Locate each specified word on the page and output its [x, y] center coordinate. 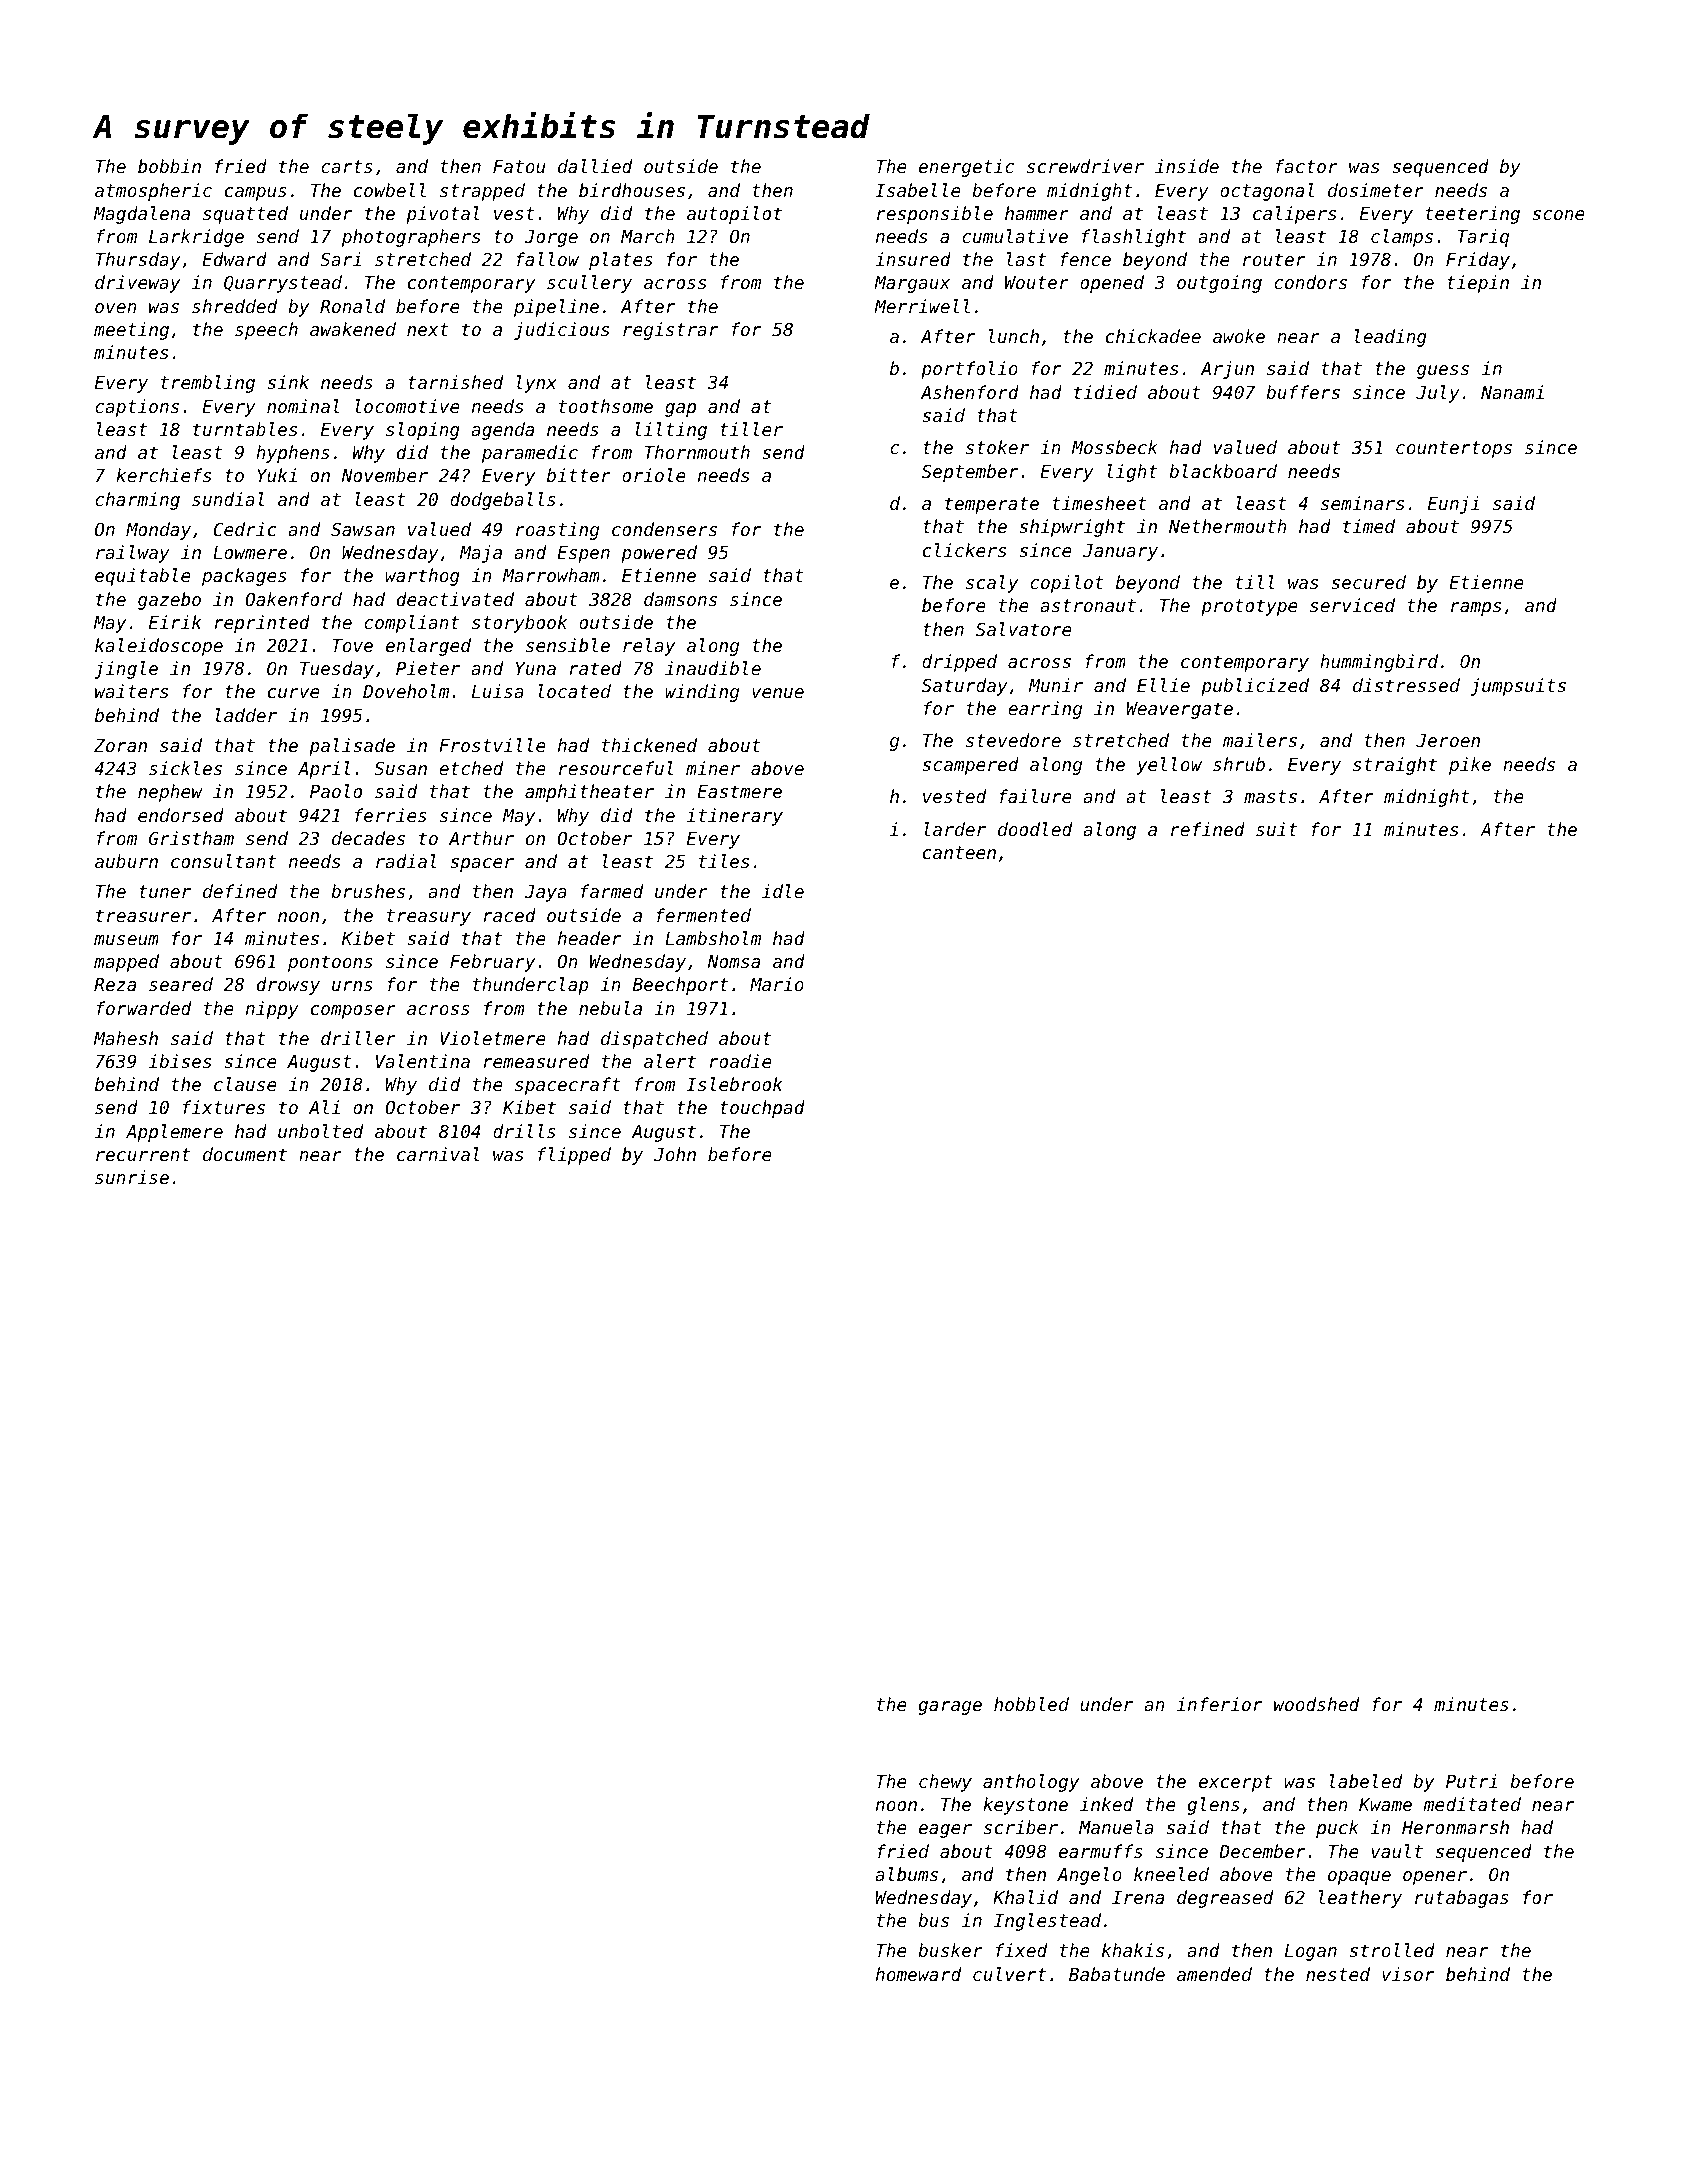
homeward [918, 1974]
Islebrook [734, 1084]
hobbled [1031, 1704]
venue [778, 693]
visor [1408, 1974]
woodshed [1316, 1704]
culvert [1009, 1974]
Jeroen [1448, 740]
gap [680, 410]
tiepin [1478, 284]
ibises [180, 1061]
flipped [574, 1156]
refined [1208, 829]
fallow [547, 259]
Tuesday [337, 670]
